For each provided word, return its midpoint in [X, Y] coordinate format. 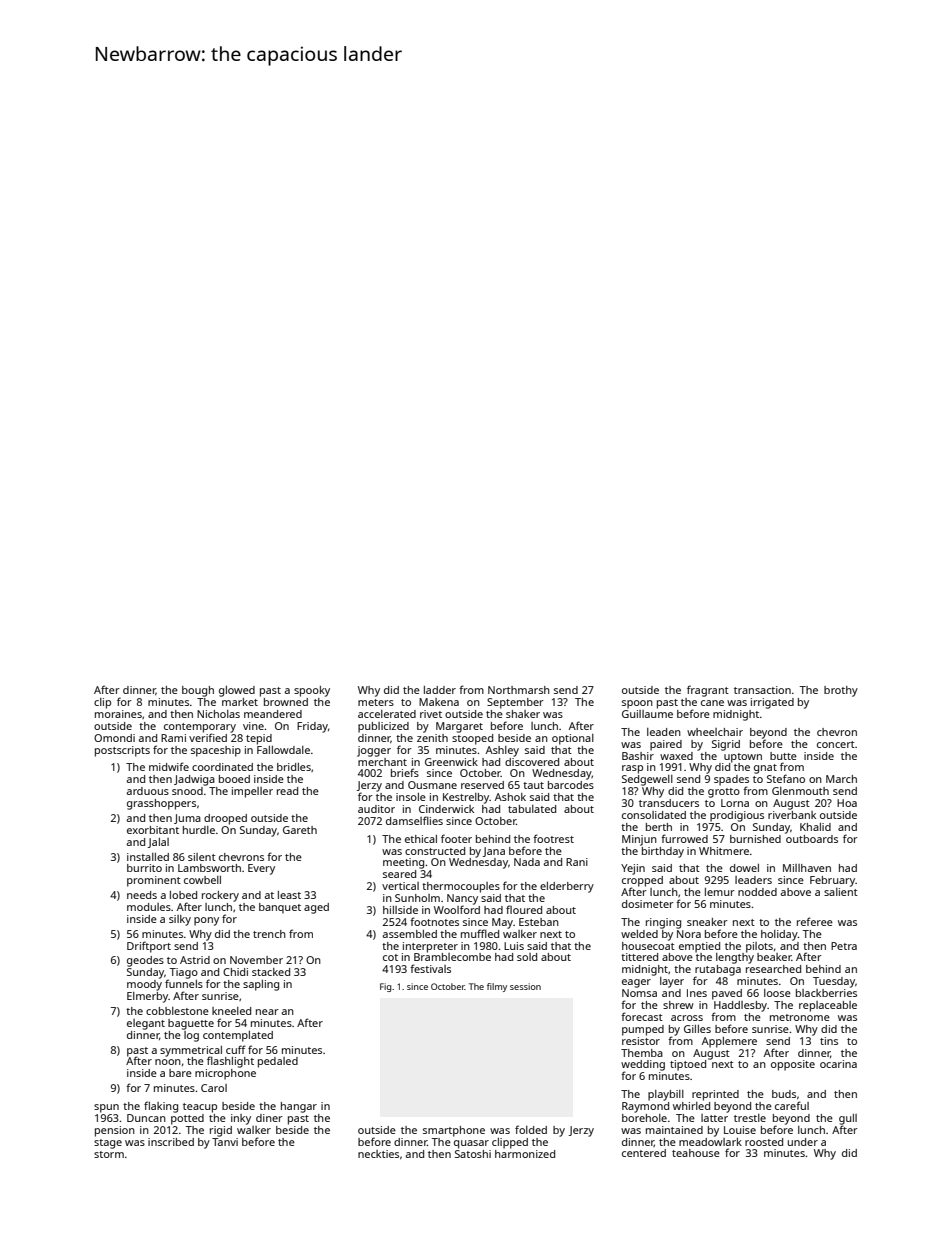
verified [208, 737]
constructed [435, 851]
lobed [183, 895]
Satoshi [473, 1154]
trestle [750, 1118]
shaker [523, 714]
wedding [643, 1065]
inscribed [171, 1142]
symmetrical [191, 1051]
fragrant [708, 691]
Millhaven [807, 868]
